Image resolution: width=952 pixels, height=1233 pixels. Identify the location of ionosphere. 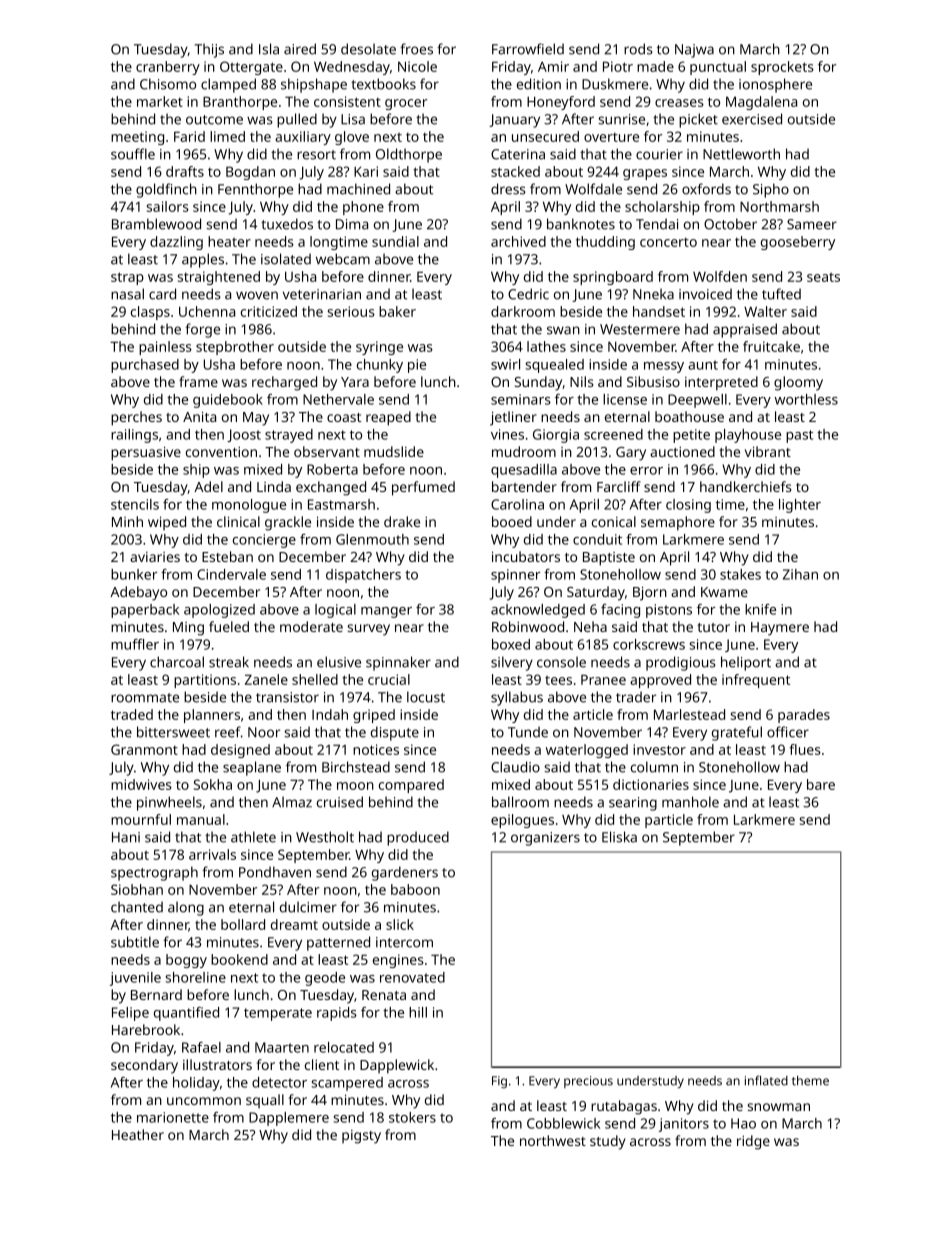
(775, 85).
